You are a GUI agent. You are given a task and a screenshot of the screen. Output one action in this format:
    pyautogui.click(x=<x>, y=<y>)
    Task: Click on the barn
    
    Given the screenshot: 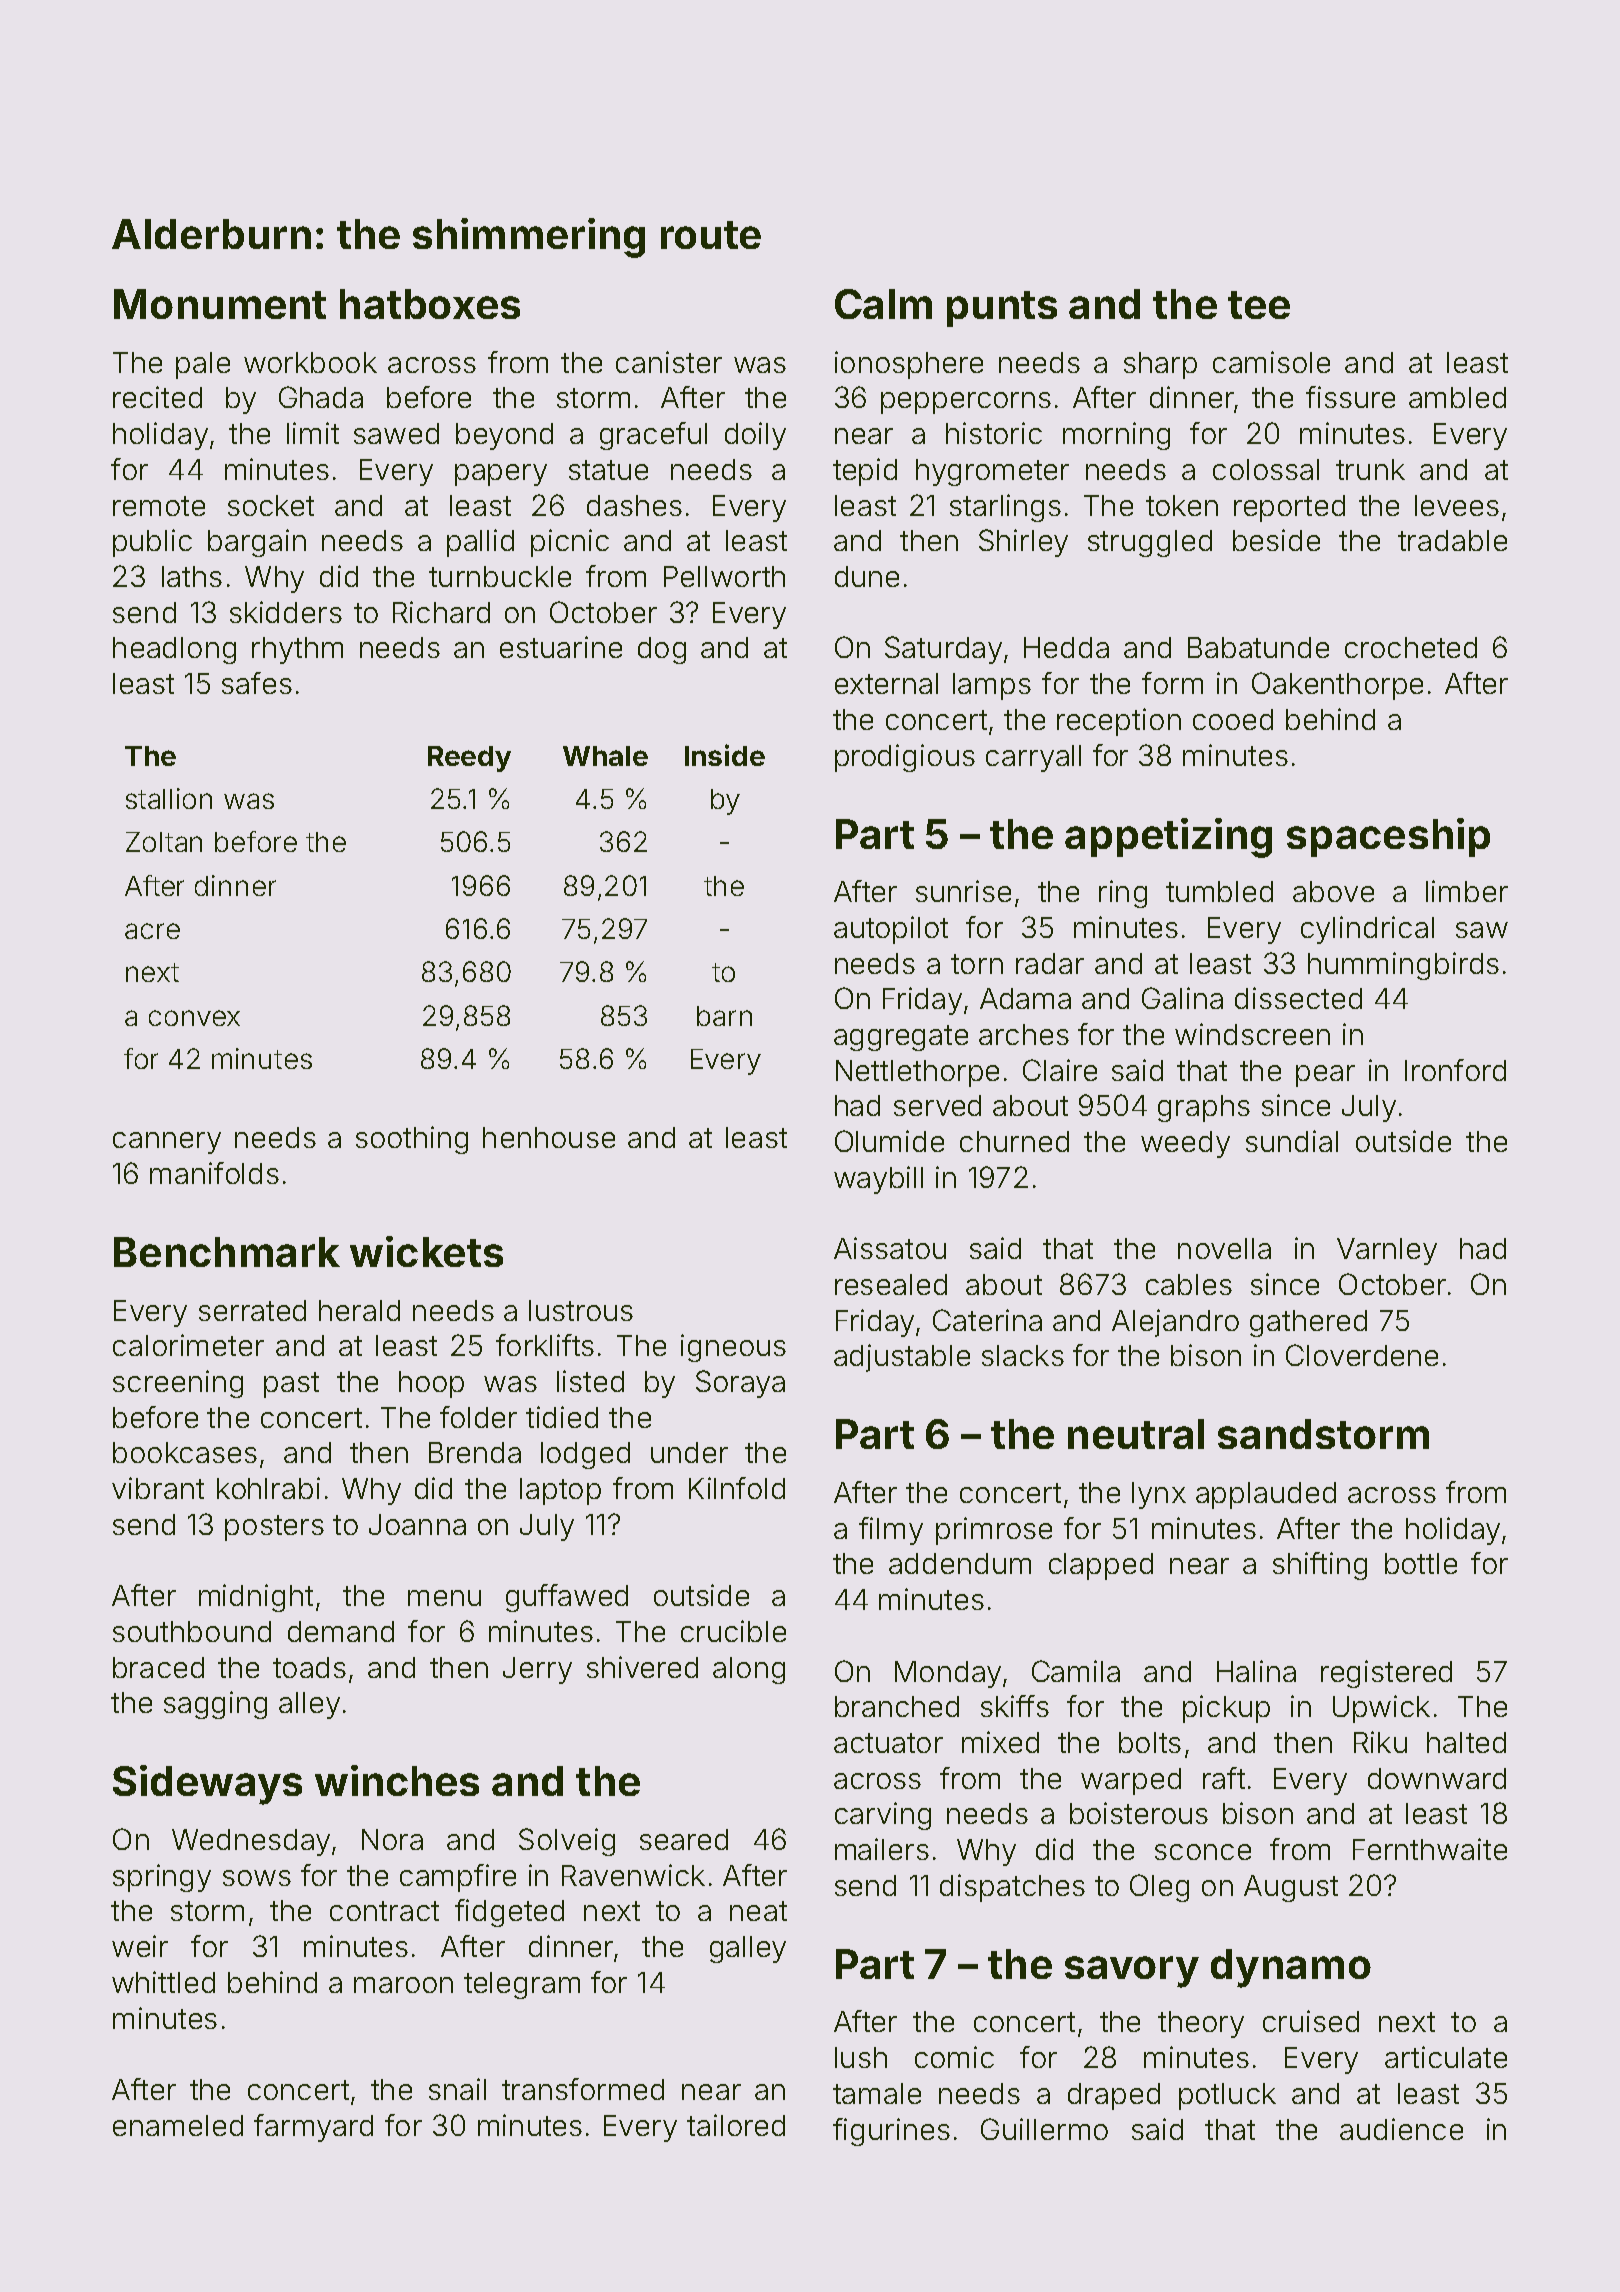 What is the action you would take?
    pyautogui.click(x=724, y=1016)
